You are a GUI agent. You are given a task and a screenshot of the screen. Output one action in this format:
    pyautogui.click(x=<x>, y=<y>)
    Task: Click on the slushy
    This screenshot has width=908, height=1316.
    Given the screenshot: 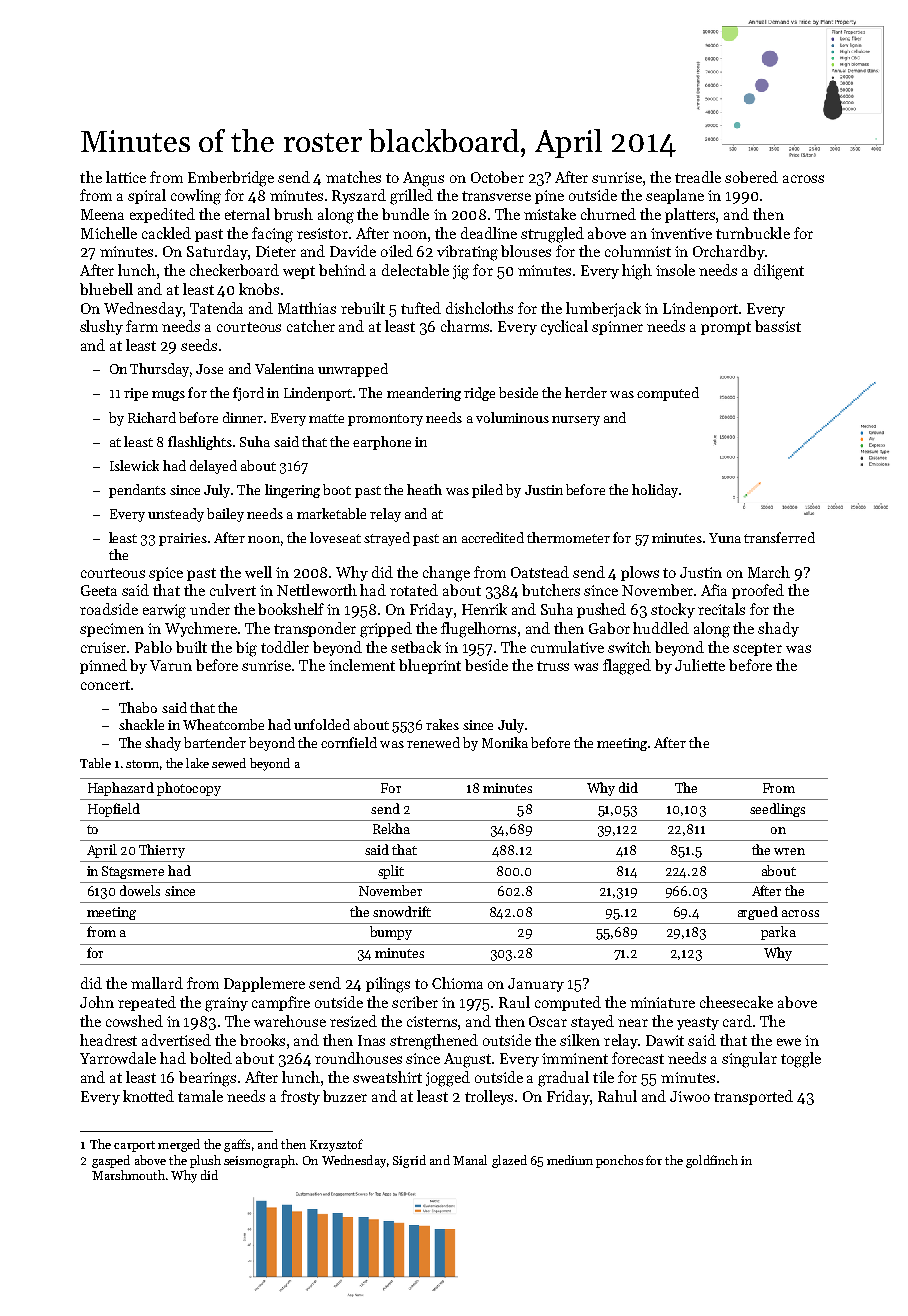 What is the action you would take?
    pyautogui.click(x=101, y=327)
